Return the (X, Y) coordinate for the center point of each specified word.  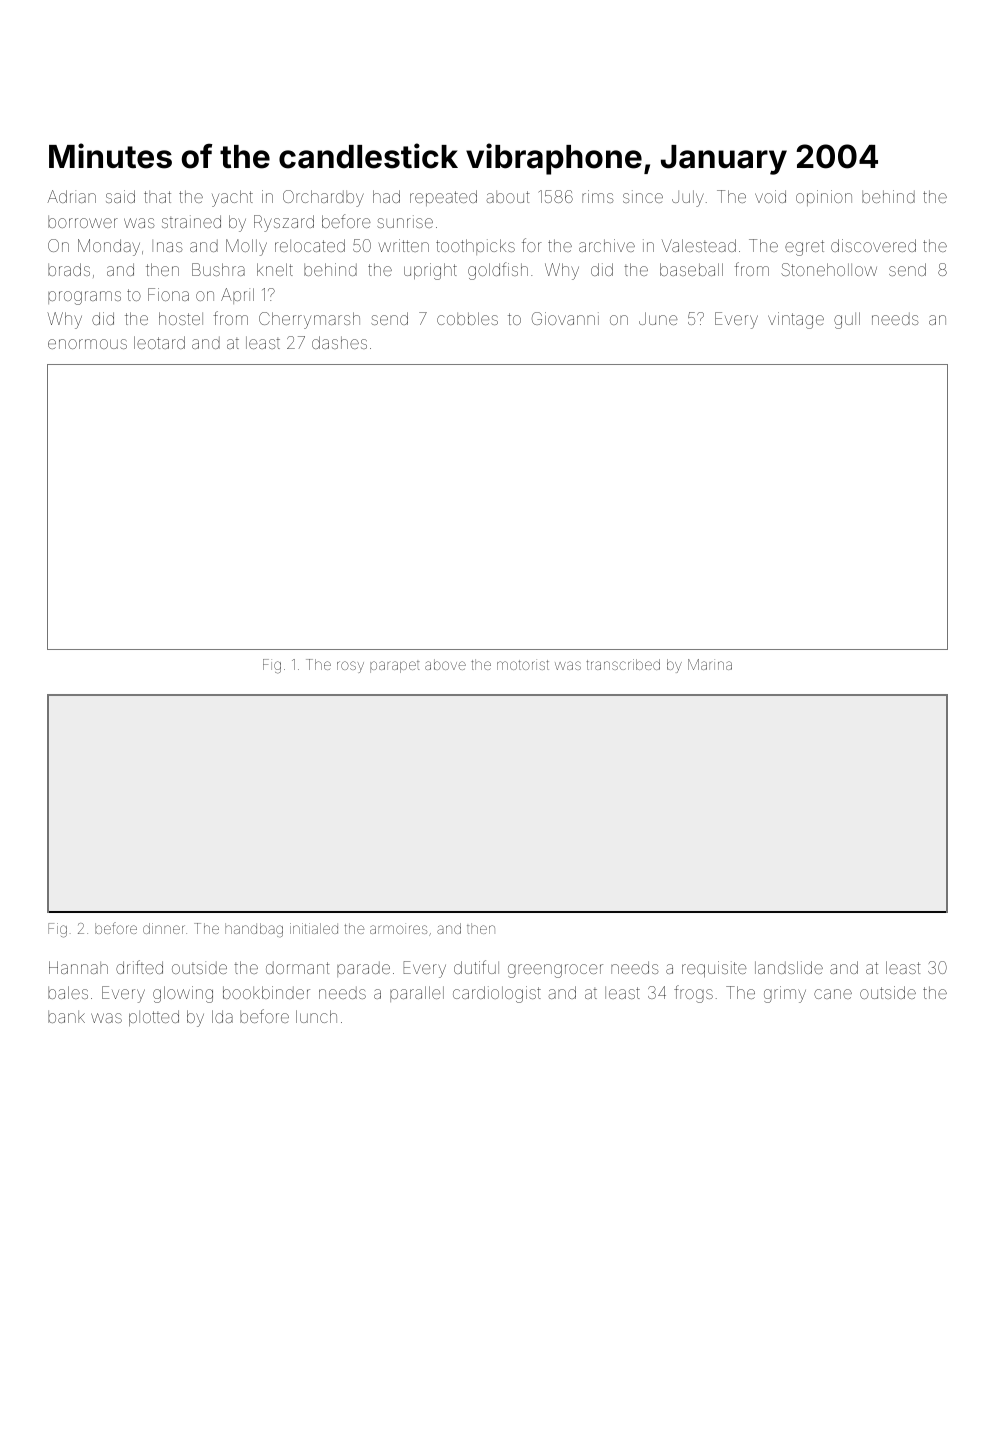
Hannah (78, 967)
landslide (789, 967)
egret (804, 248)
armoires (398, 928)
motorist (523, 664)
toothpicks (475, 247)
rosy (350, 667)
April (237, 296)
